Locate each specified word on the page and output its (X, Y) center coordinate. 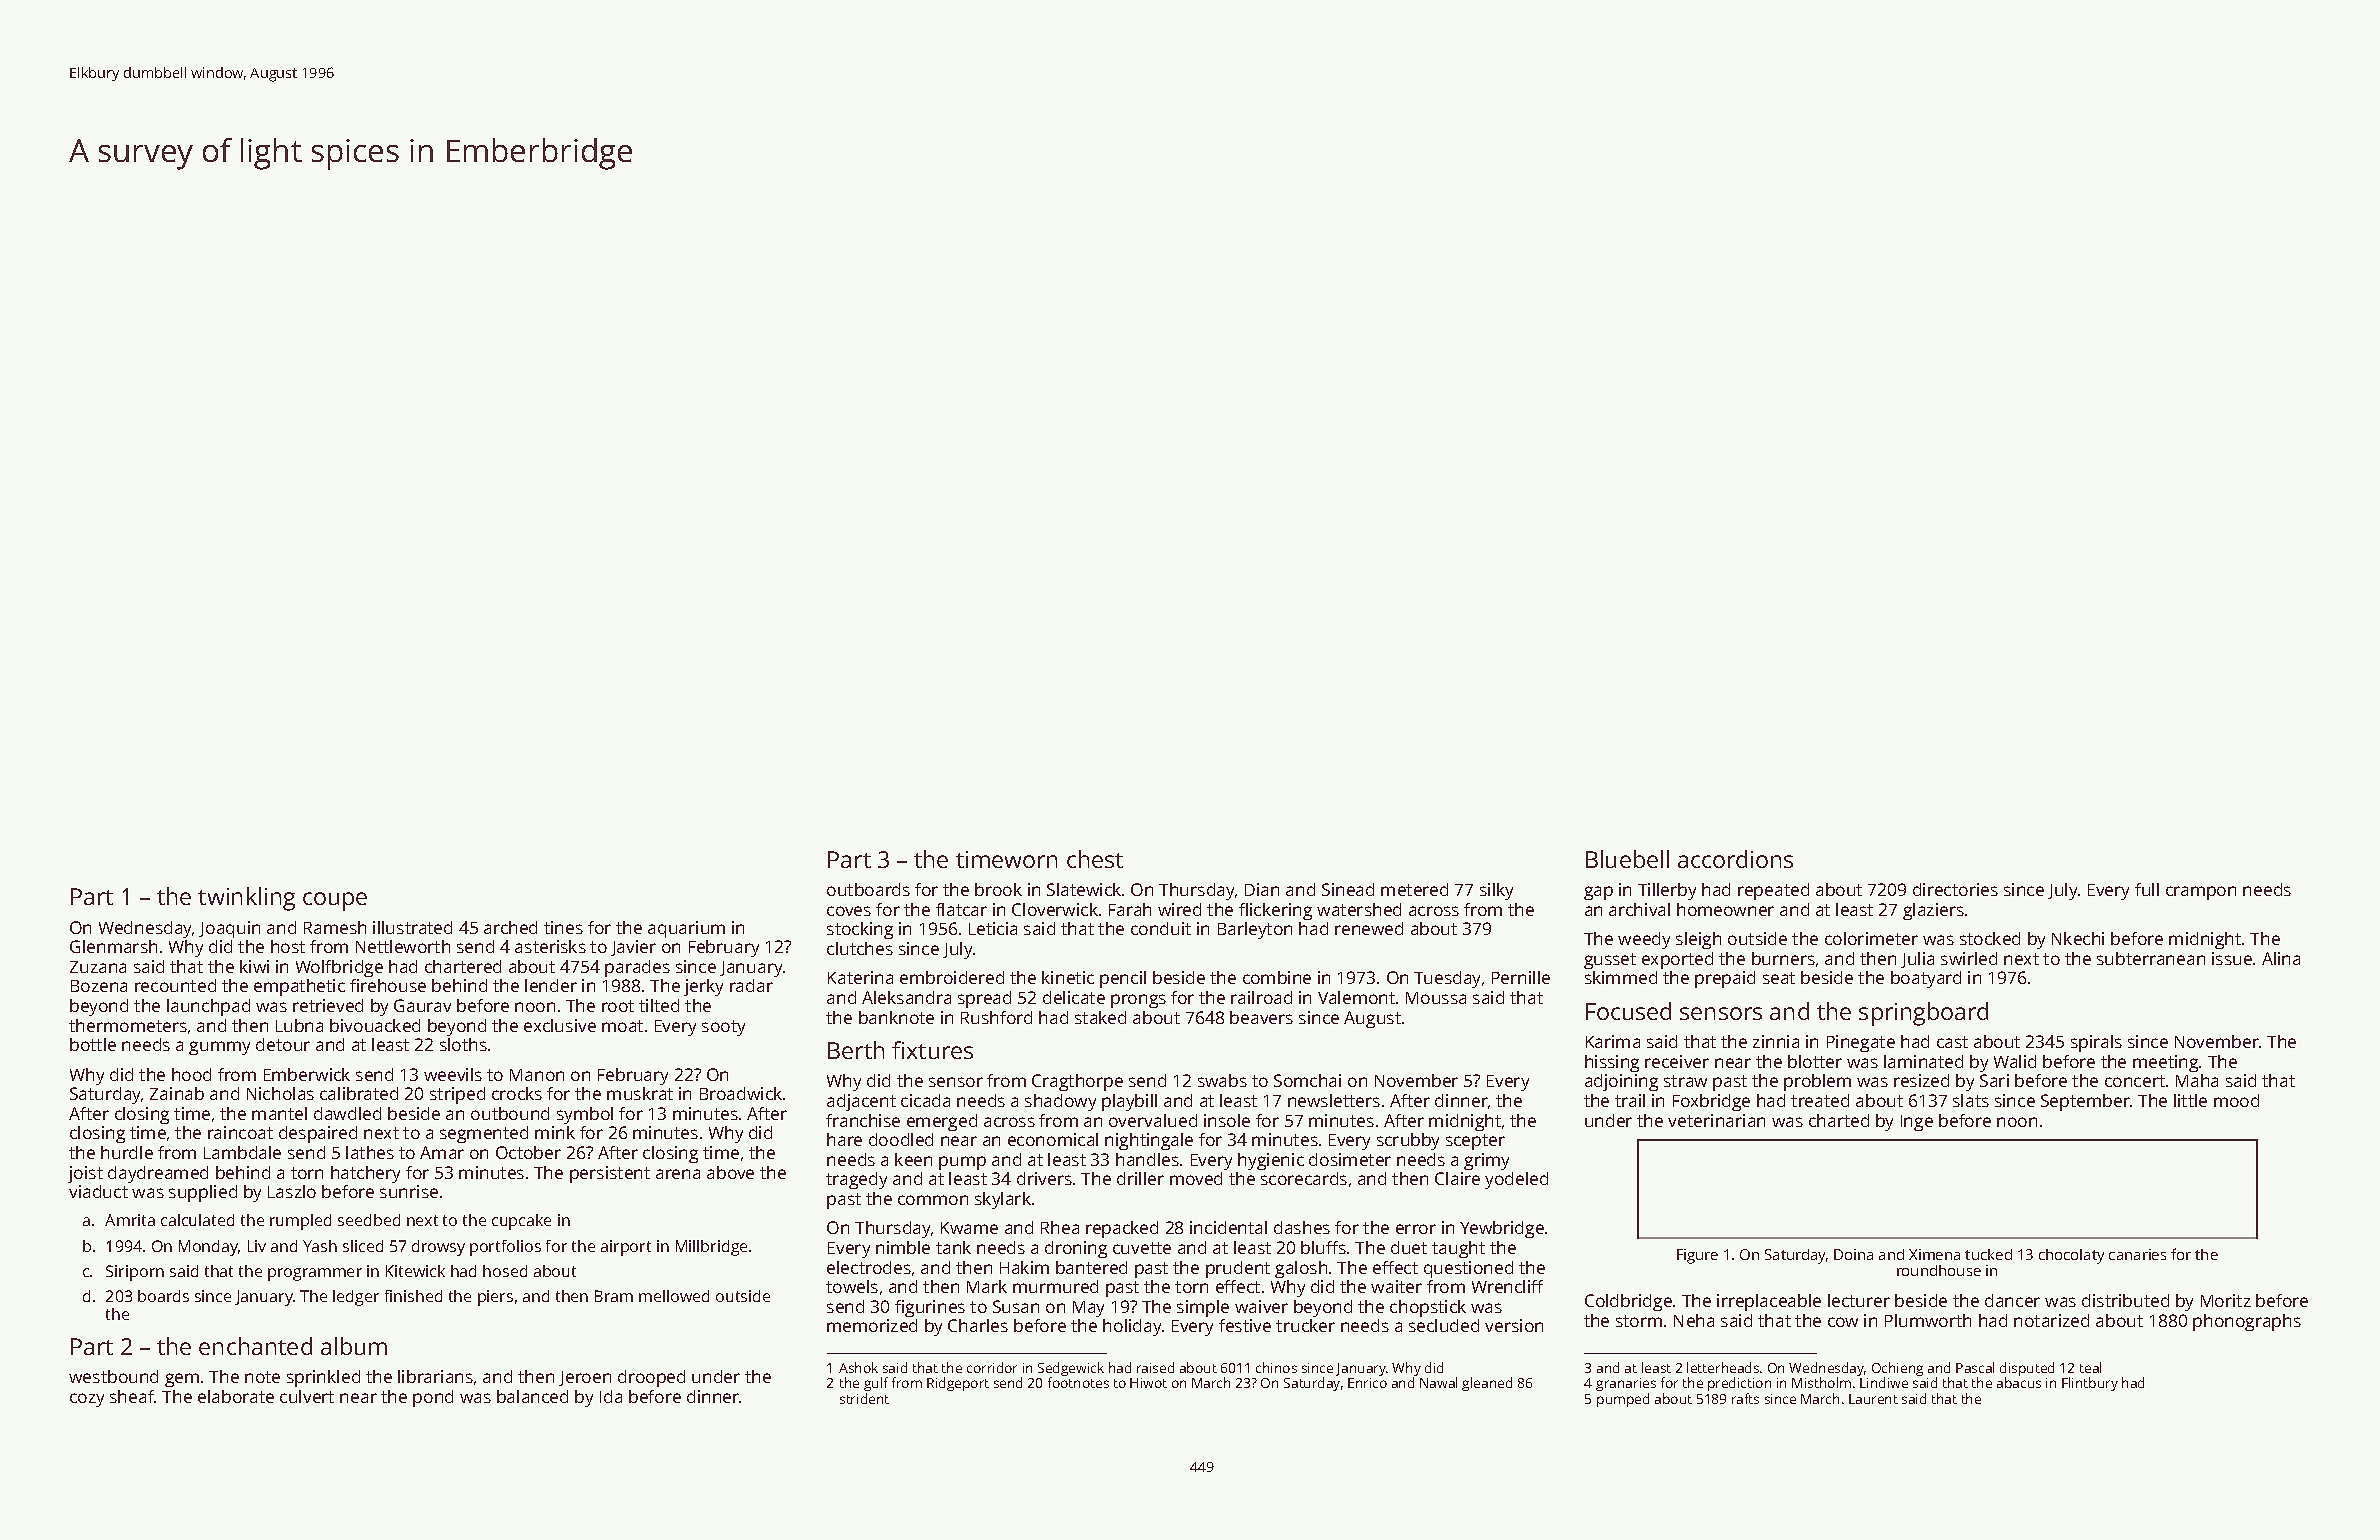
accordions (1735, 859)
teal (2090, 1367)
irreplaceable (1769, 1302)
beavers (1261, 1017)
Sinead (1348, 889)
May (1088, 1309)
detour (283, 1044)
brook (998, 889)
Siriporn (135, 1273)
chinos (1276, 1367)
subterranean (2151, 958)
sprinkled (323, 1378)
